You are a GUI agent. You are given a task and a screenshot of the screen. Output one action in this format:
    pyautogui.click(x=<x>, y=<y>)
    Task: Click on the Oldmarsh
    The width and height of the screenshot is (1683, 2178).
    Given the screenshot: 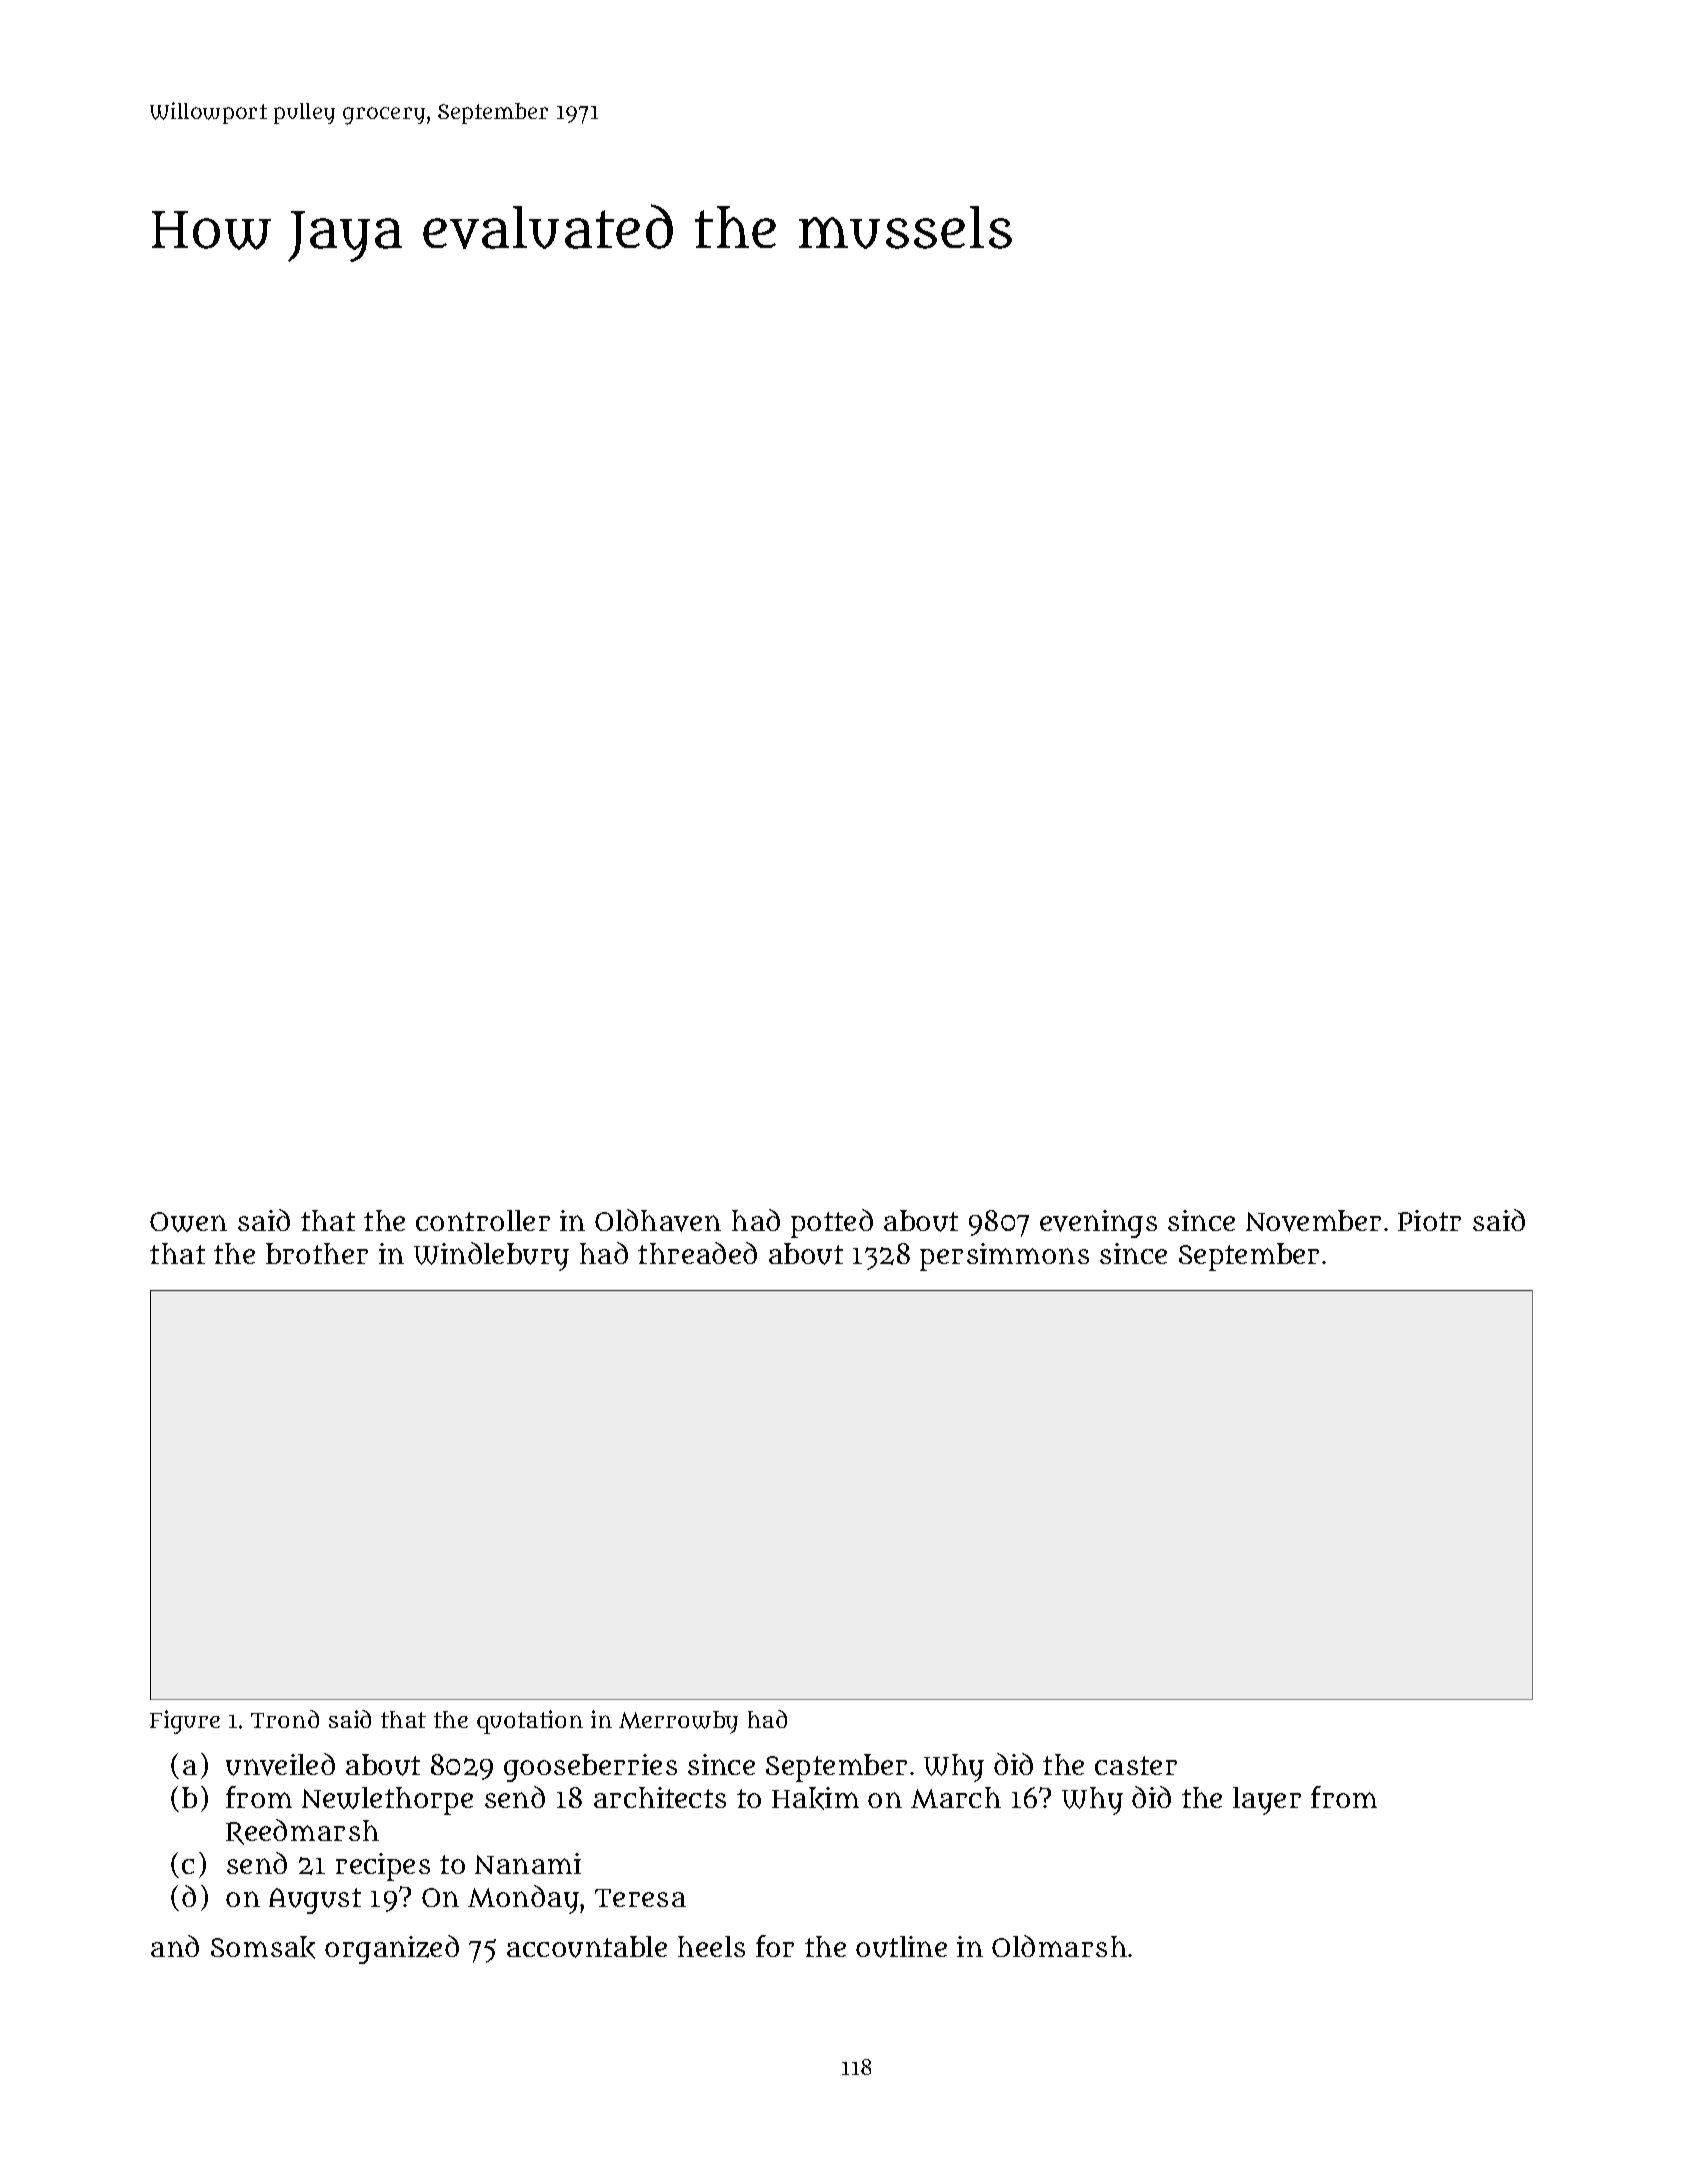 What is the action you would take?
    pyautogui.click(x=1059, y=1946)
